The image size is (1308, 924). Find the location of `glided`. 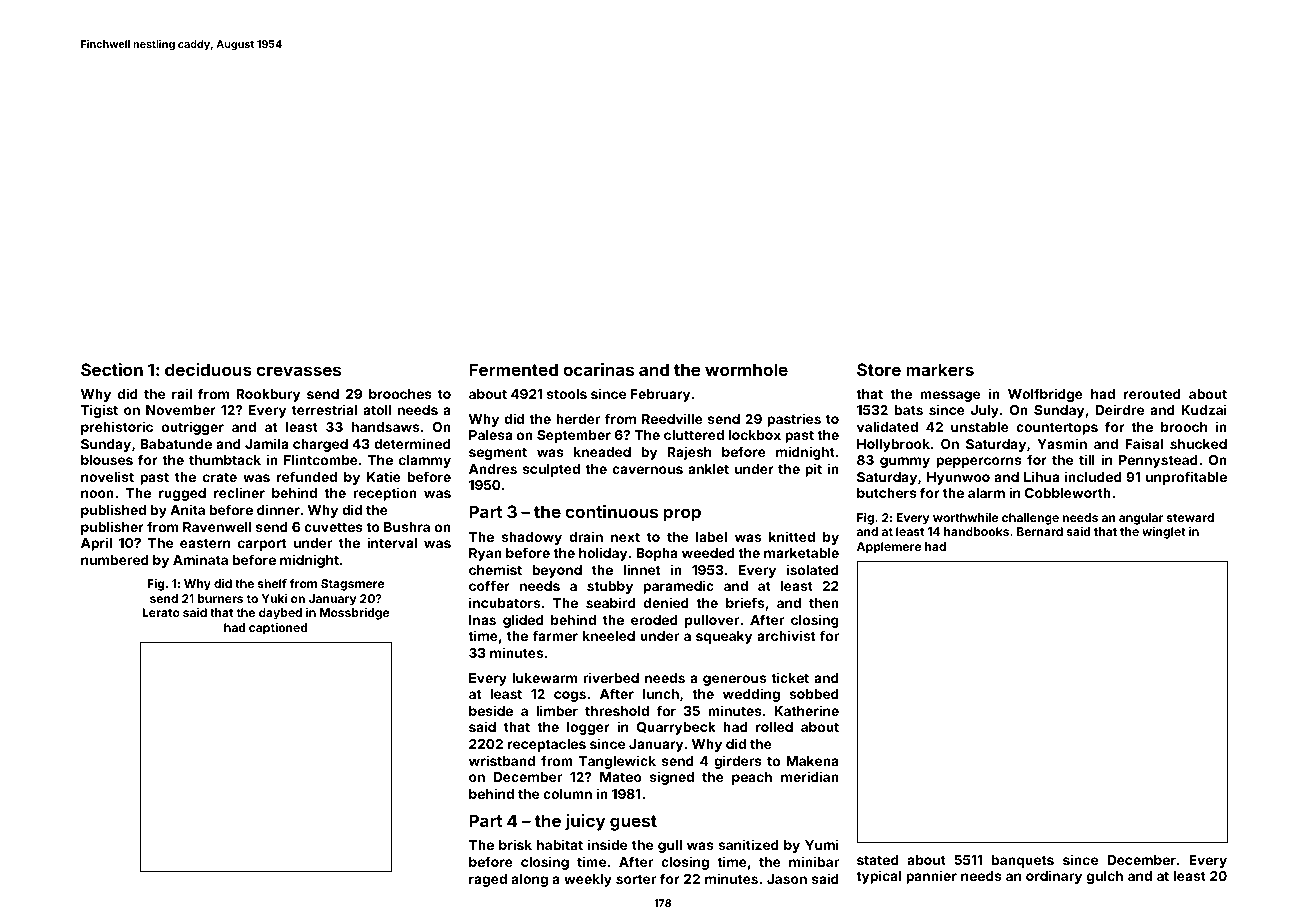

glided is located at coordinates (523, 621).
